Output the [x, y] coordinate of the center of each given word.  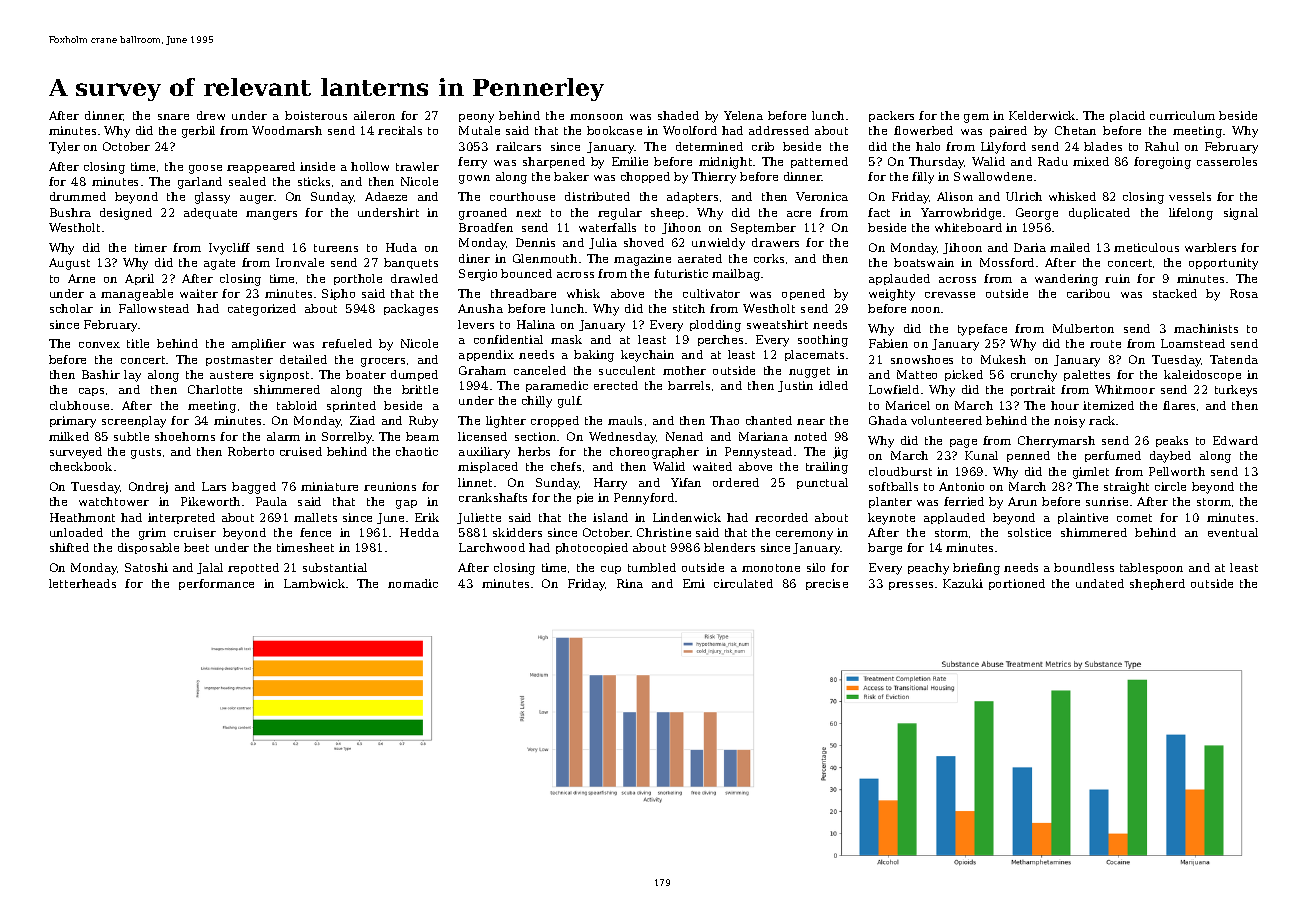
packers [891, 116]
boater [366, 374]
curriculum [1182, 115]
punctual [822, 483]
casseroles [1227, 161]
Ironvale [300, 262]
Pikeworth [210, 501]
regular [620, 214]
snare [173, 117]
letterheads [82, 583]
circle [1170, 486]
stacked [1175, 293]
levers [476, 324]
